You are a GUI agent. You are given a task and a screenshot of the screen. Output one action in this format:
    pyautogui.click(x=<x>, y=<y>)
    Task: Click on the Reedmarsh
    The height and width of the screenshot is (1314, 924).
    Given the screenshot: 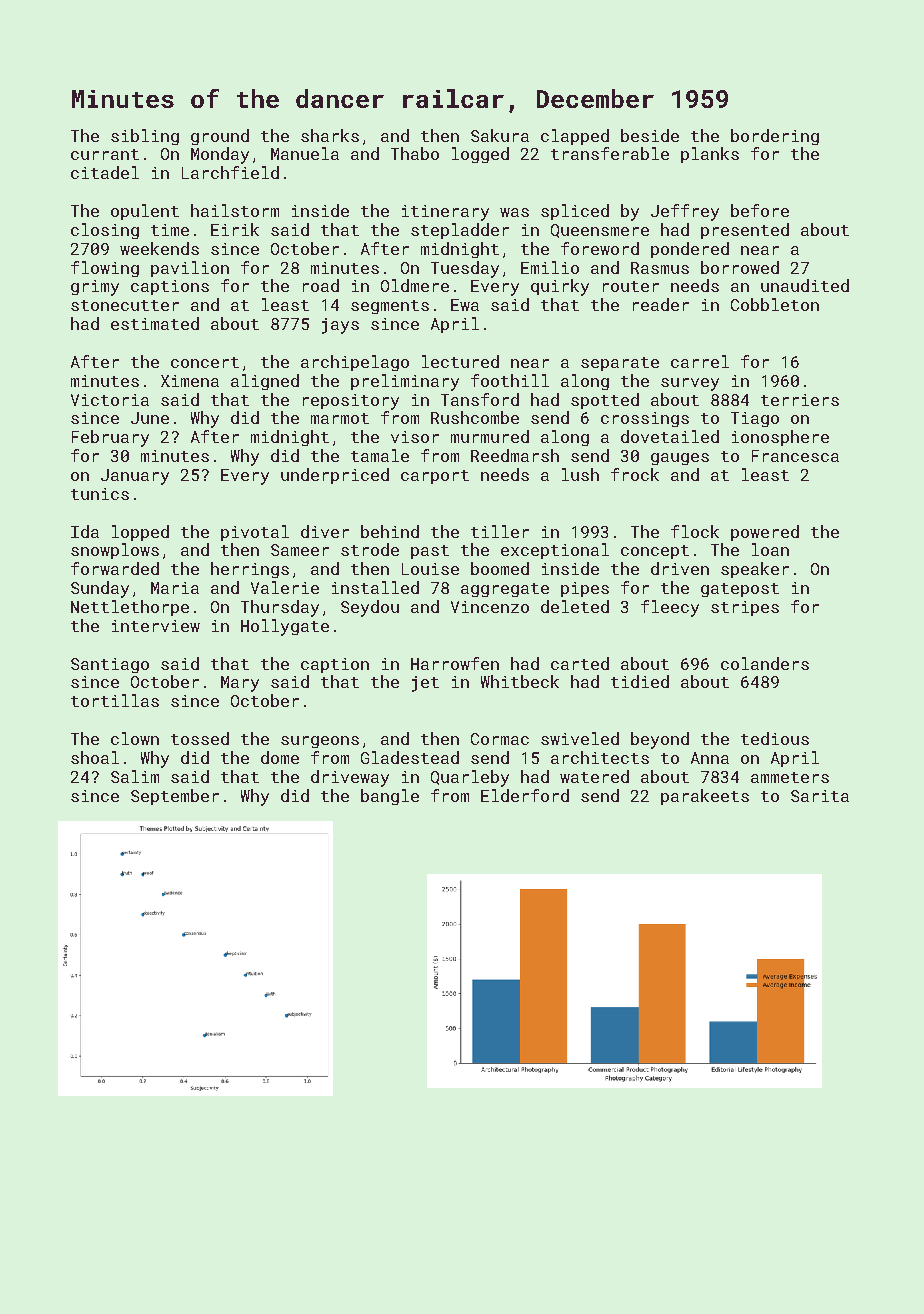 What is the action you would take?
    pyautogui.click(x=515, y=455)
